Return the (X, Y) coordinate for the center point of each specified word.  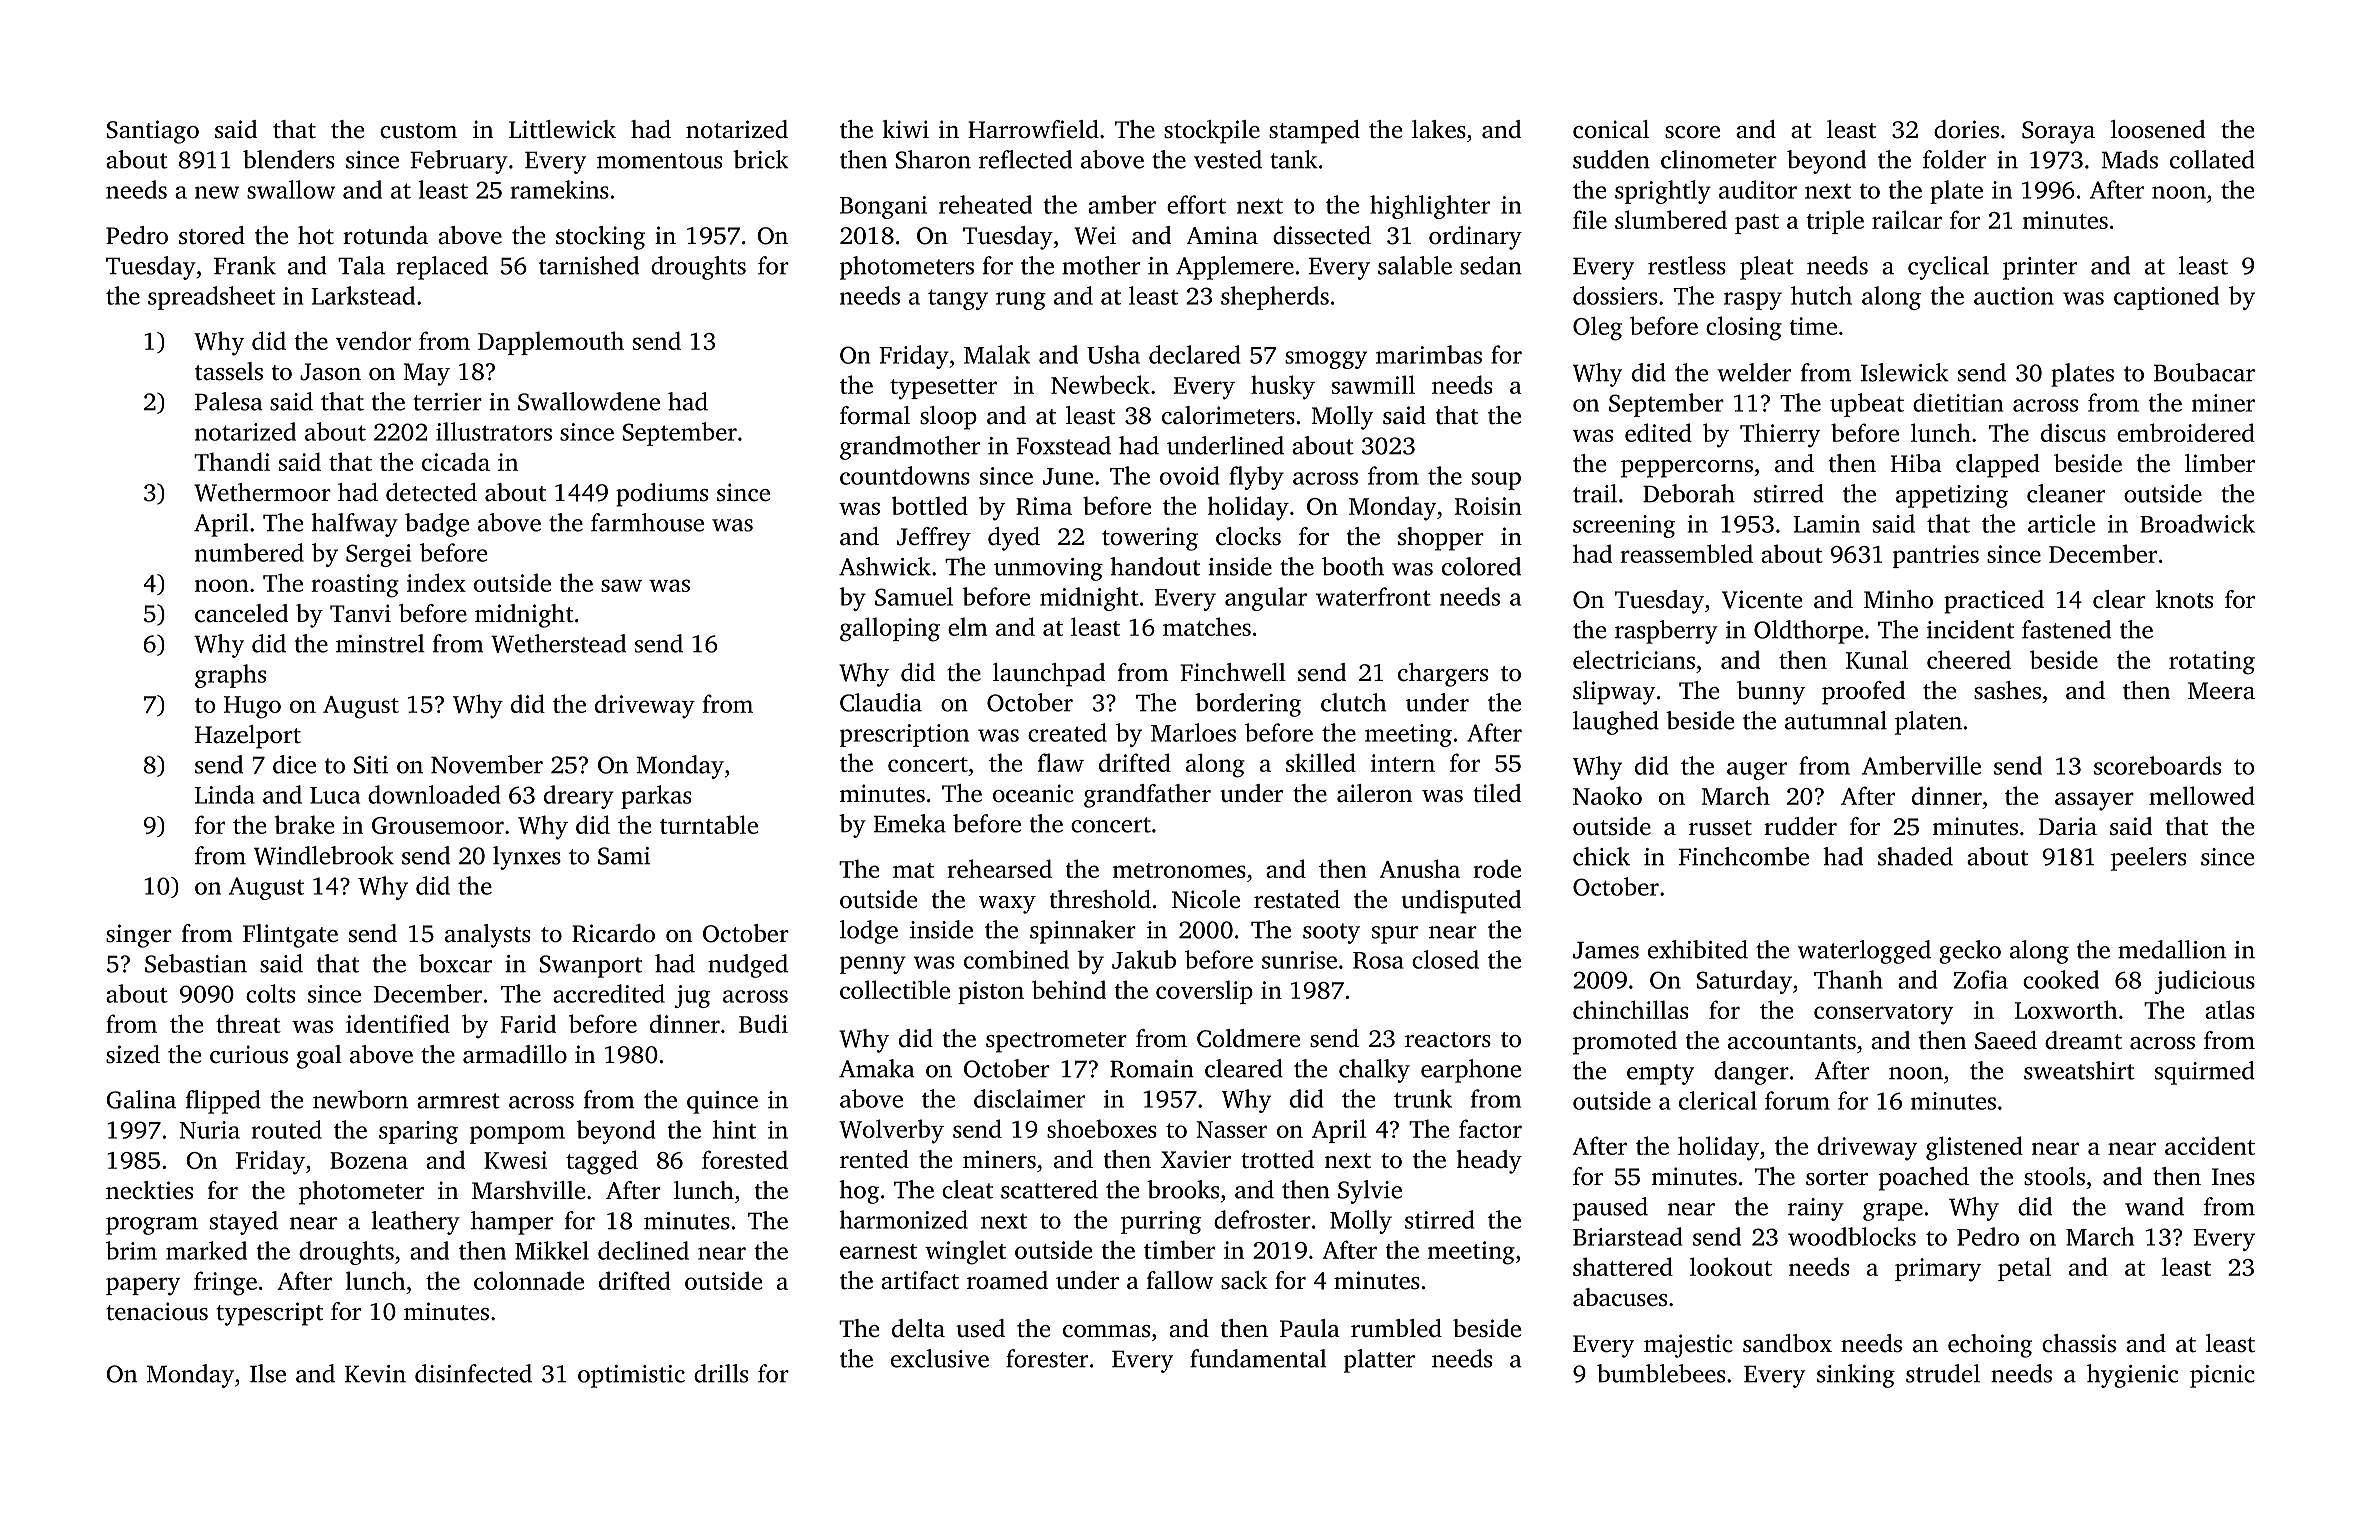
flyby (1256, 478)
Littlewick (562, 129)
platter (1379, 1361)
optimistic (631, 1376)
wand (2154, 1206)
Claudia (881, 702)
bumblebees (1661, 1373)
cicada (456, 461)
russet (1720, 828)
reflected (1025, 159)
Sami (624, 856)
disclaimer (1029, 1098)
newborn (360, 1099)
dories (1966, 129)
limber (2220, 463)
